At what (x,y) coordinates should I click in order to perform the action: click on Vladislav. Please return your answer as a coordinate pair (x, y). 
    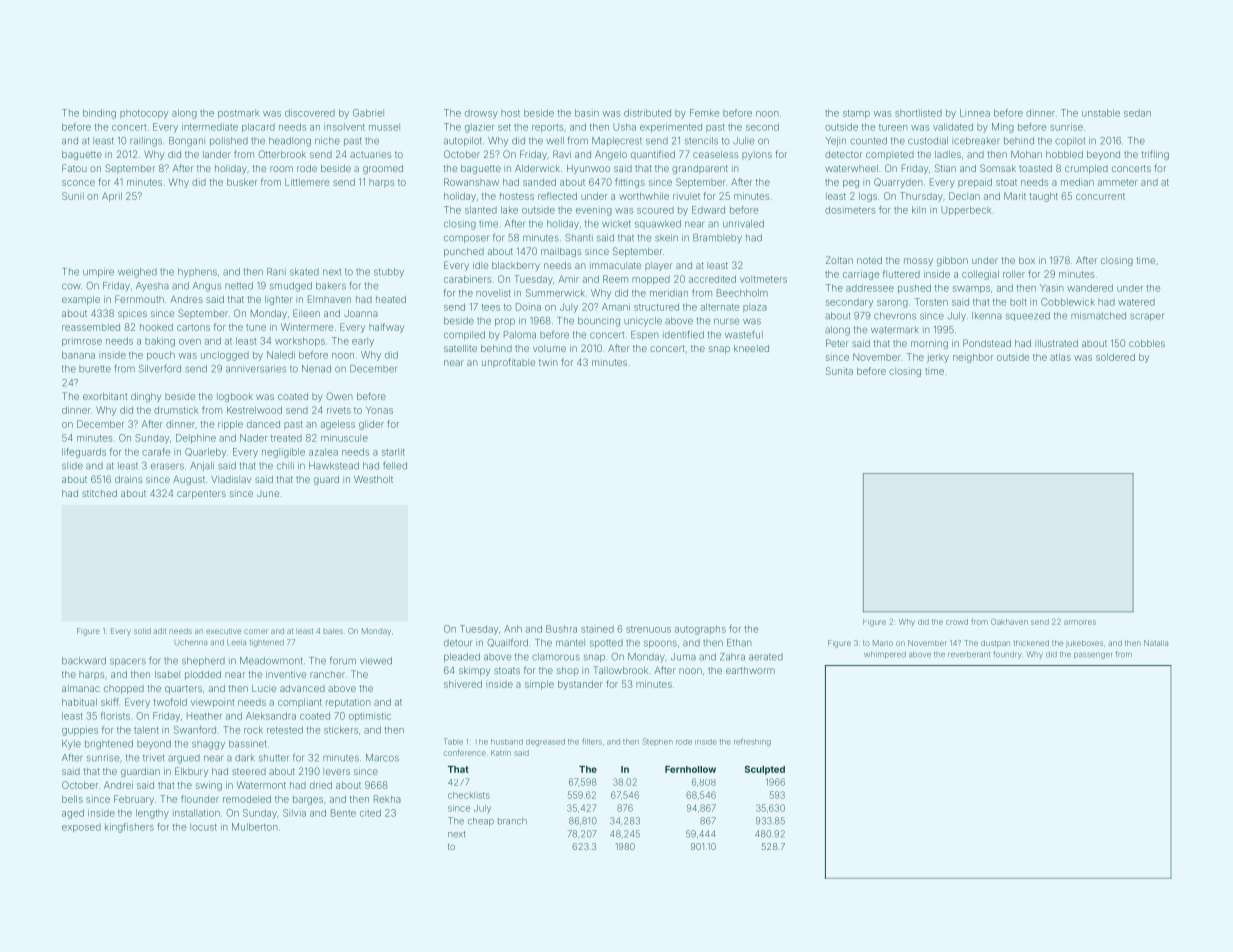
    Looking at the image, I should click on (231, 479).
